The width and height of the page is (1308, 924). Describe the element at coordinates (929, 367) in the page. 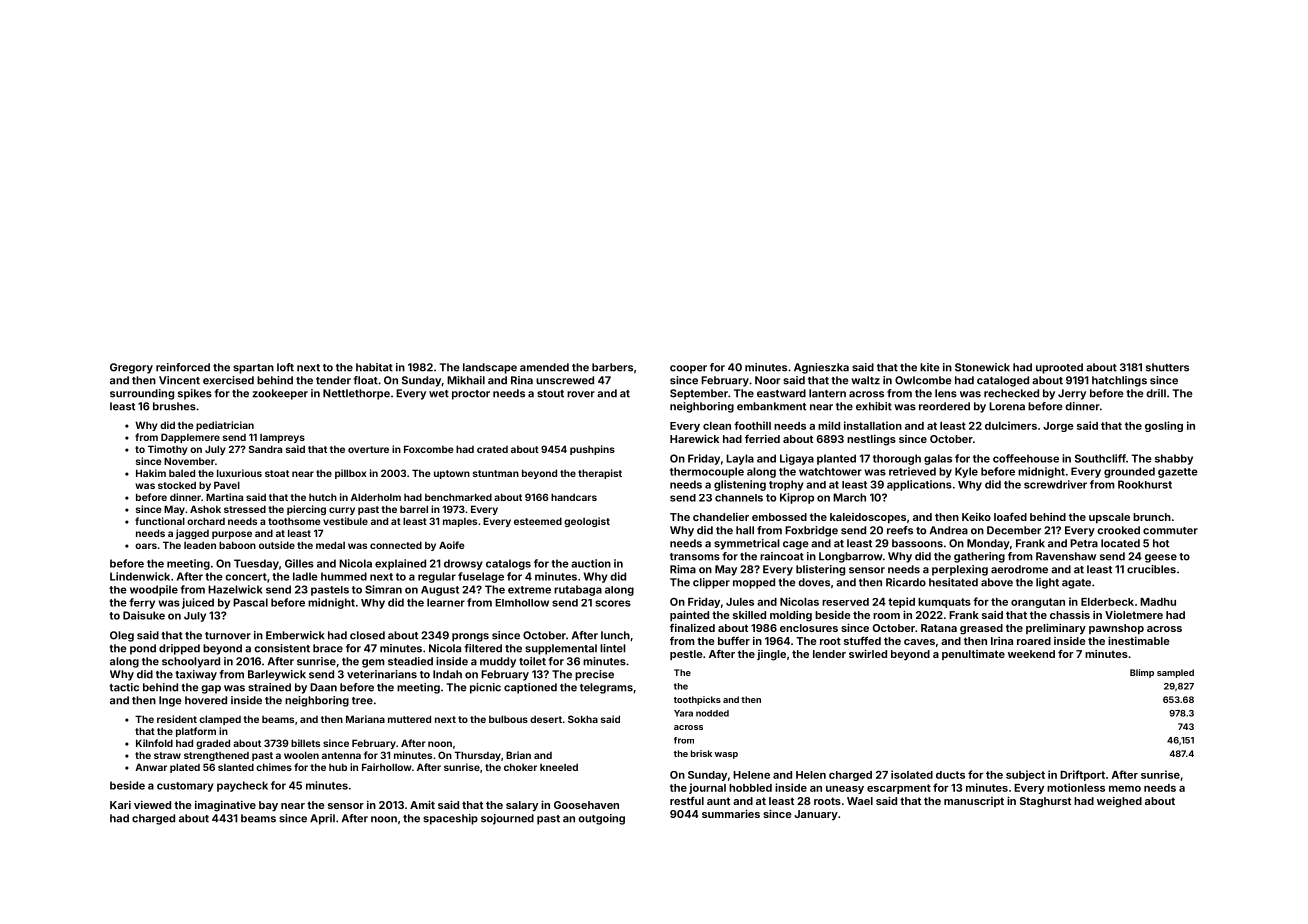

I see `kite` at that location.
